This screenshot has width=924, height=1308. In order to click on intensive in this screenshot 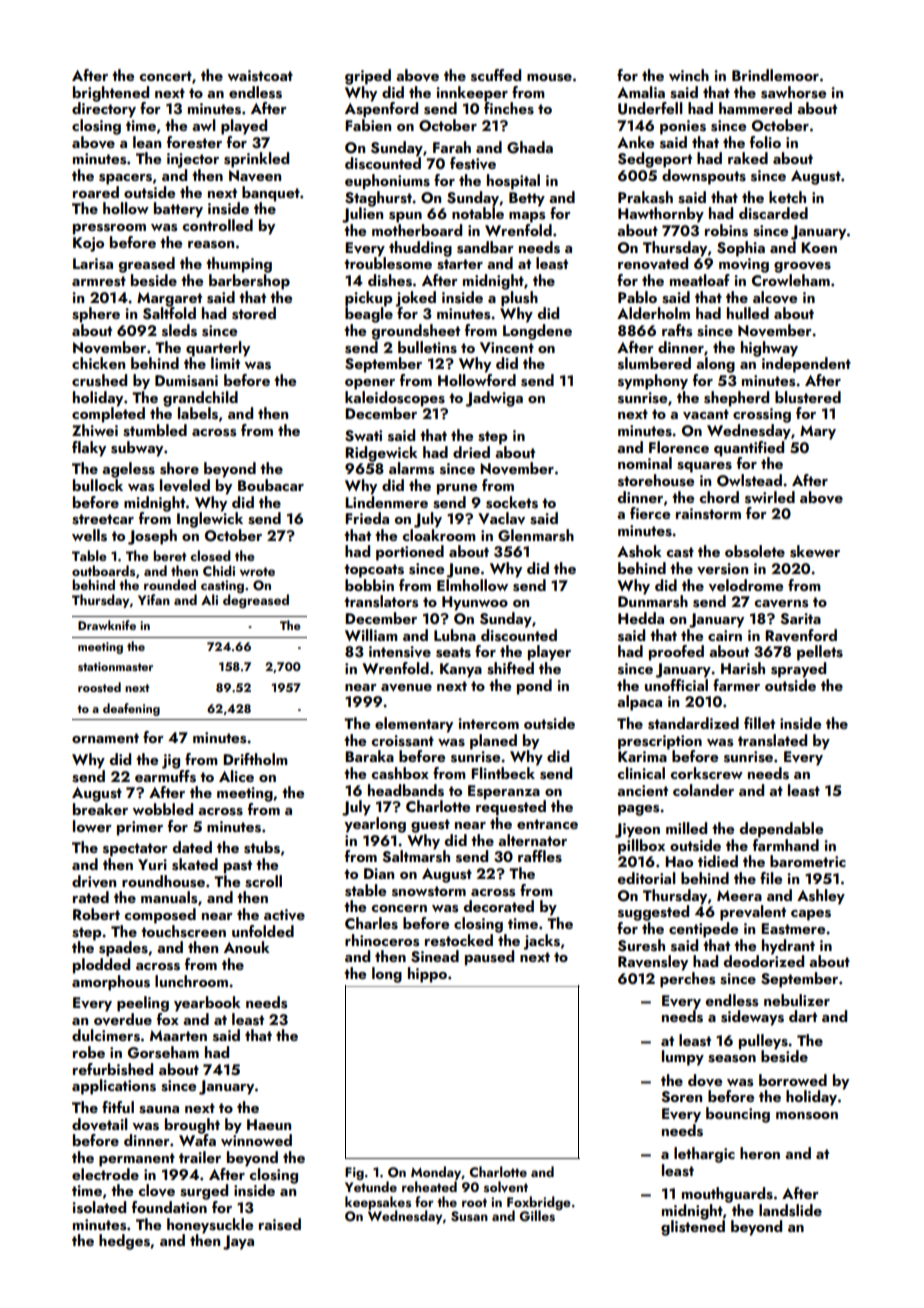, I will do `click(400, 652)`.
